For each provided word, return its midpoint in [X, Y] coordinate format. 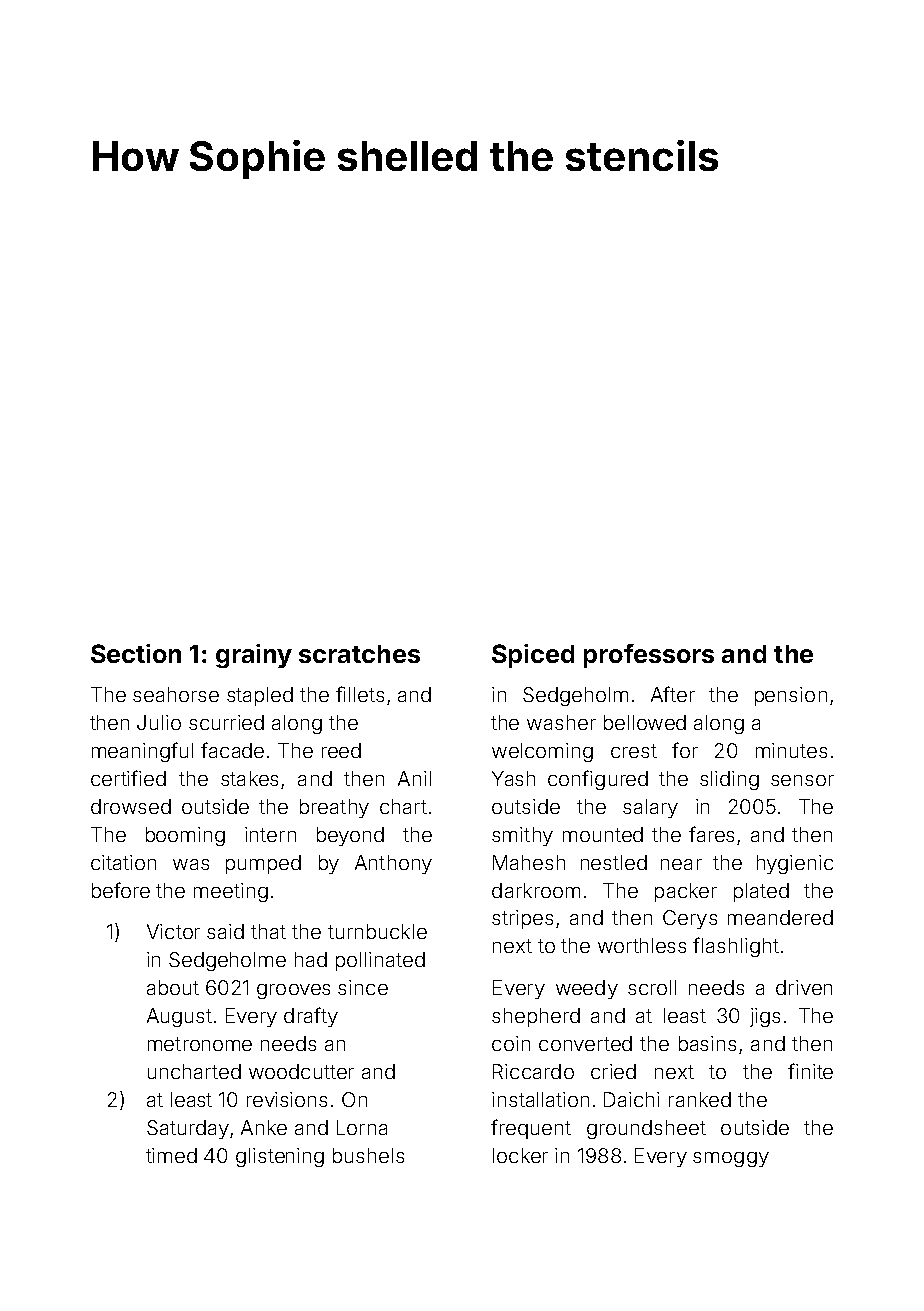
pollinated [380, 961]
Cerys [690, 919]
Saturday [188, 1129]
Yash [513, 778]
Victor [173, 931]
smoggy [731, 1159]
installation [540, 1099]
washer [561, 722]
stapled [260, 696]
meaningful [142, 752]
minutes [791, 750]
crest [634, 751]
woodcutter [301, 1071]
